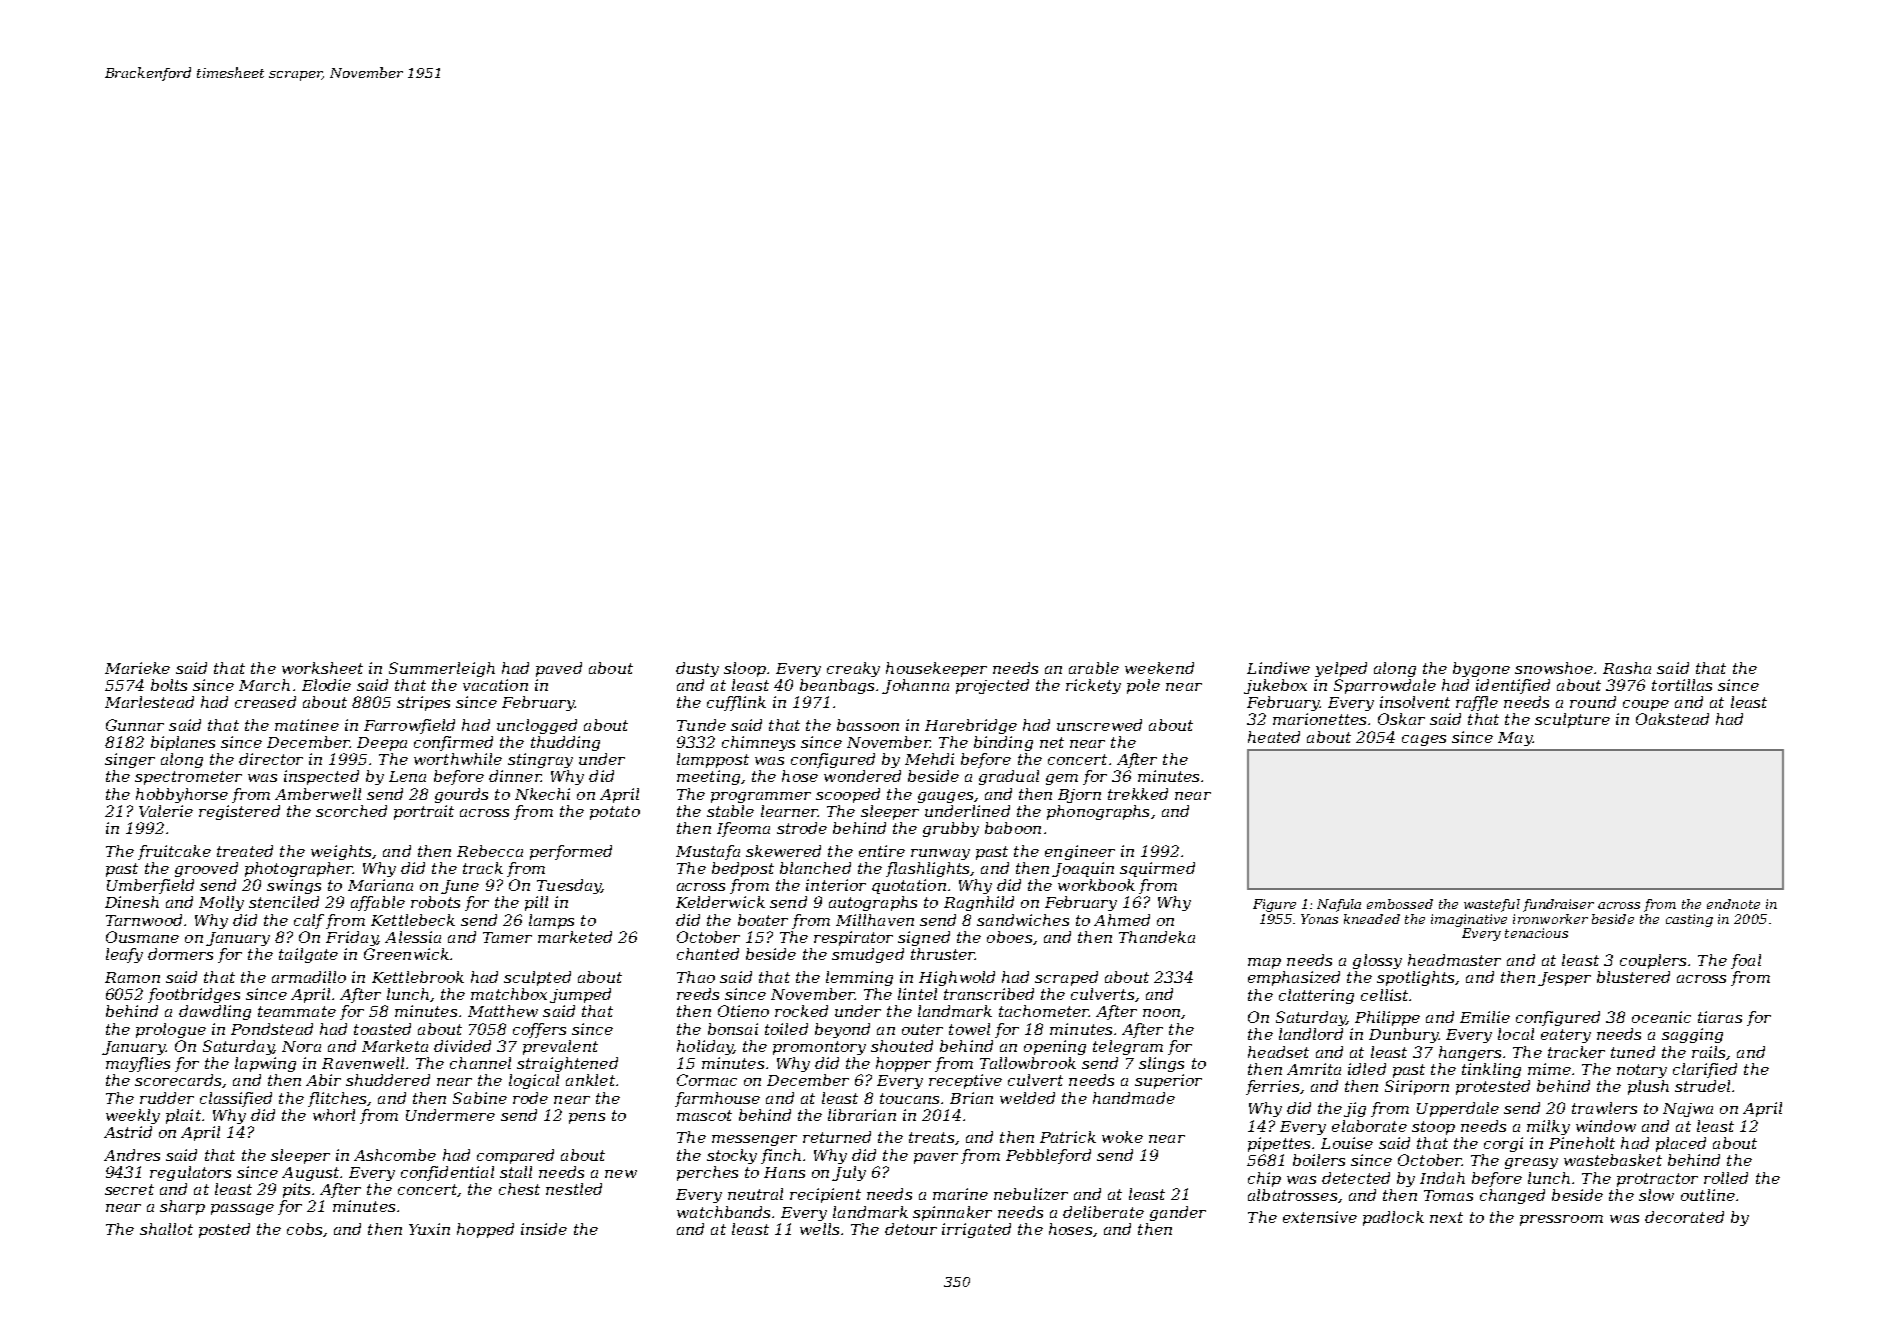 The image size is (1888, 1335). What do you see at coordinates (382, 744) in the screenshot?
I see `Deepa` at bounding box center [382, 744].
